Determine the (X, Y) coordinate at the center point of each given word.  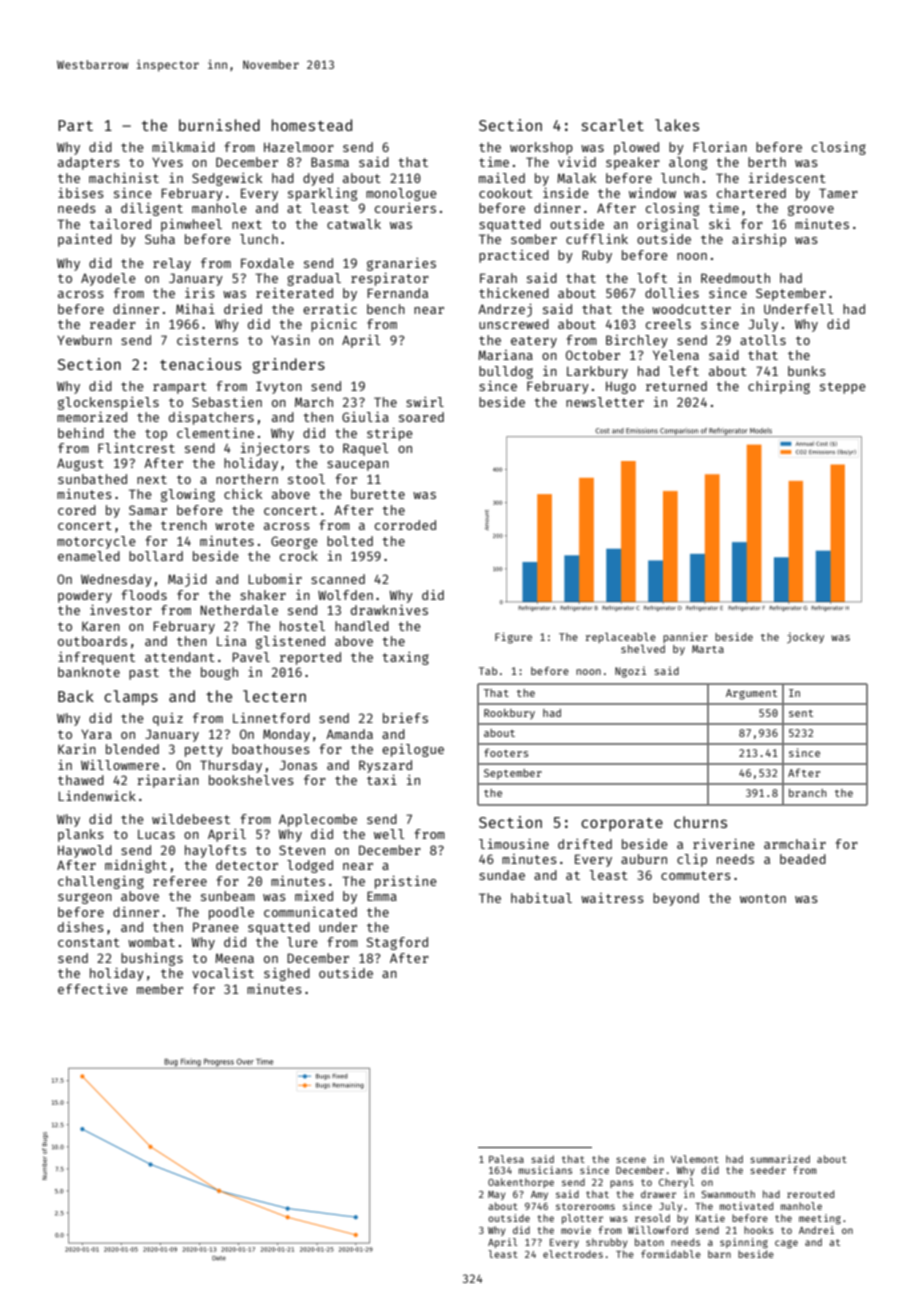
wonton (763, 898)
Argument (751, 694)
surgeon (85, 898)
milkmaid (183, 147)
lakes (677, 125)
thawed (81, 780)
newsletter (605, 402)
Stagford (397, 943)
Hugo (621, 388)
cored (77, 510)
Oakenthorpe (521, 1183)
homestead (312, 125)
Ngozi (630, 672)
